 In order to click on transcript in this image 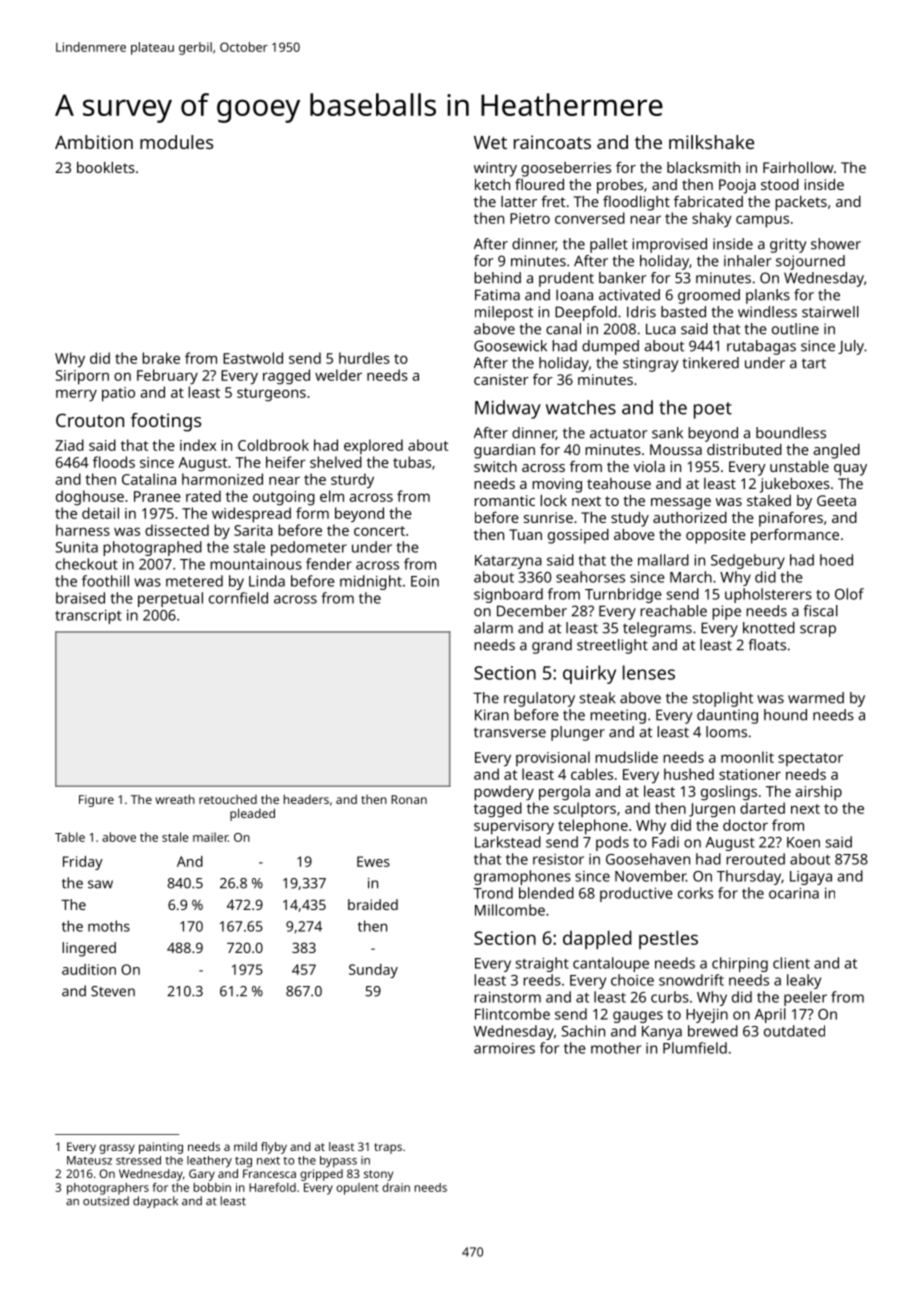, I will do `click(88, 616)`.
